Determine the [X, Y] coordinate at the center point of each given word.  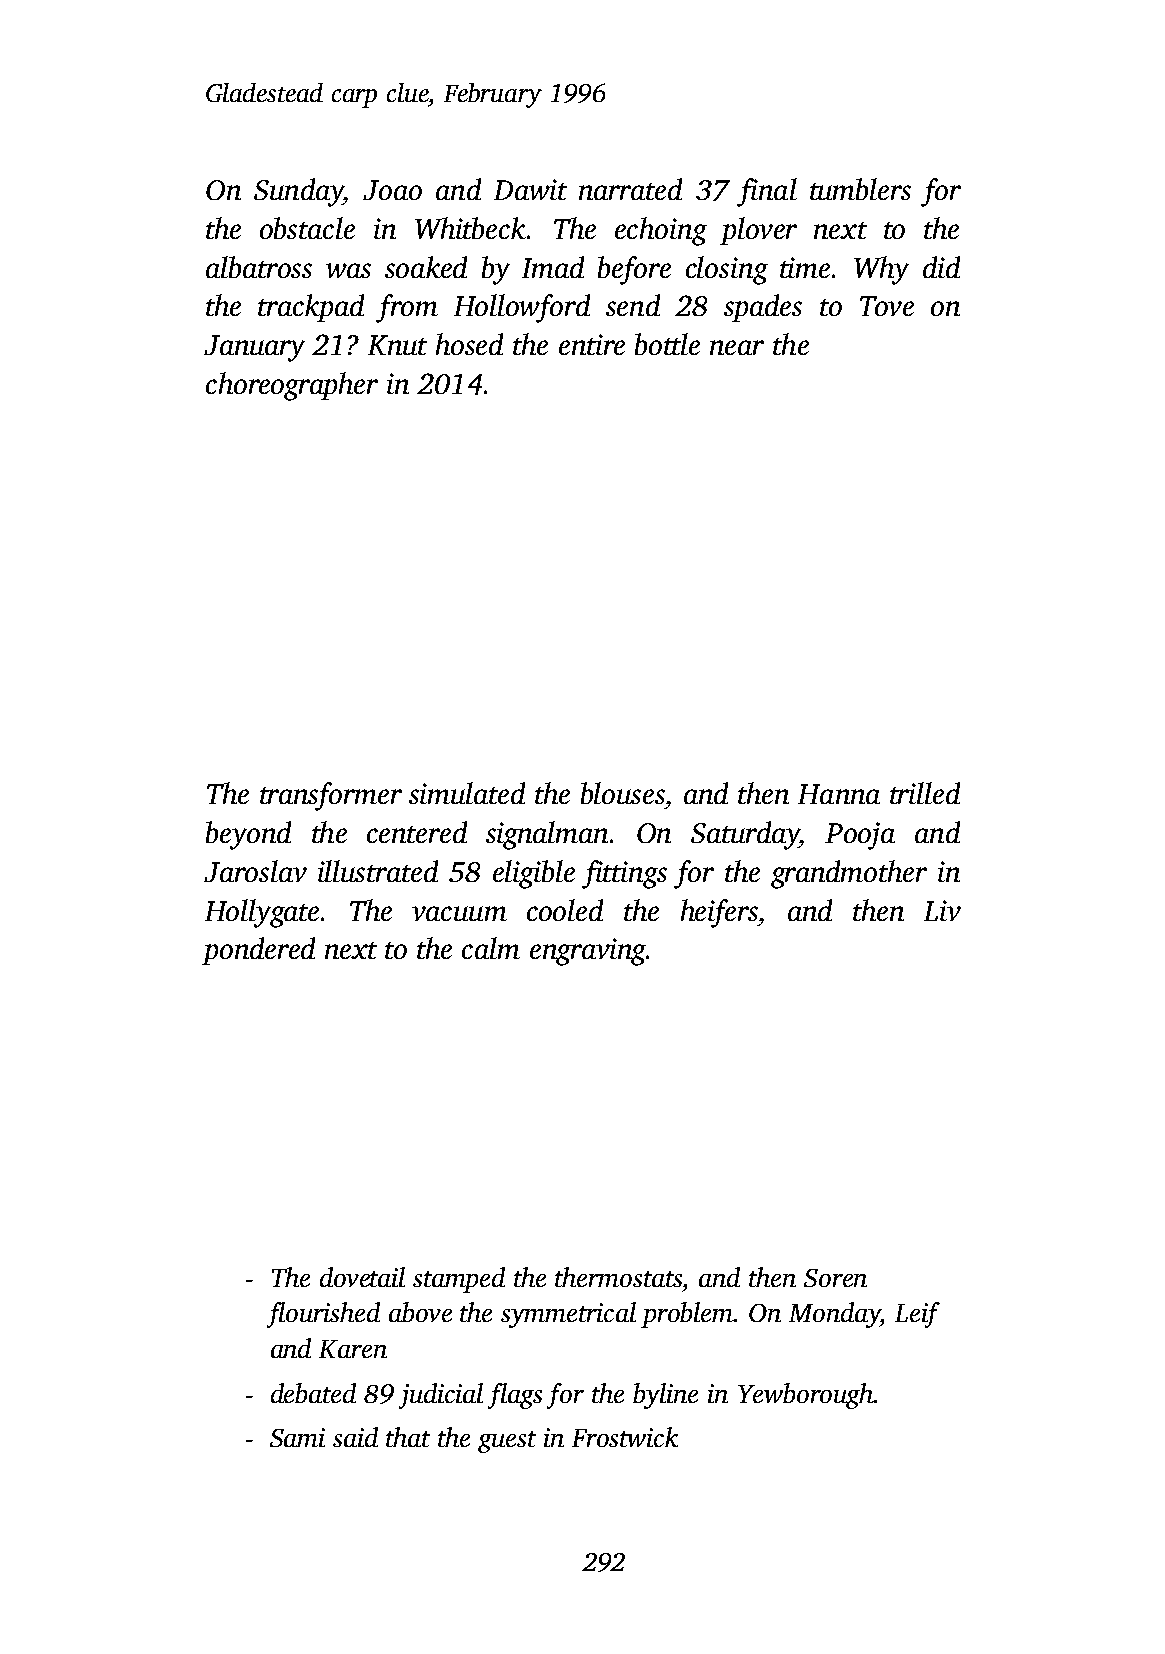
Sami [297, 1437]
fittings [624, 874]
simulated [467, 793]
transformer [331, 796]
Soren [835, 1278]
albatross [259, 267]
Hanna [839, 794]
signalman [547, 835]
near [737, 347]
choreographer [292, 386]
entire [592, 344]
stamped [459, 1280]
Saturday [745, 835]
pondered [258, 951]
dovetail [362, 1277]
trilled [925, 793]
